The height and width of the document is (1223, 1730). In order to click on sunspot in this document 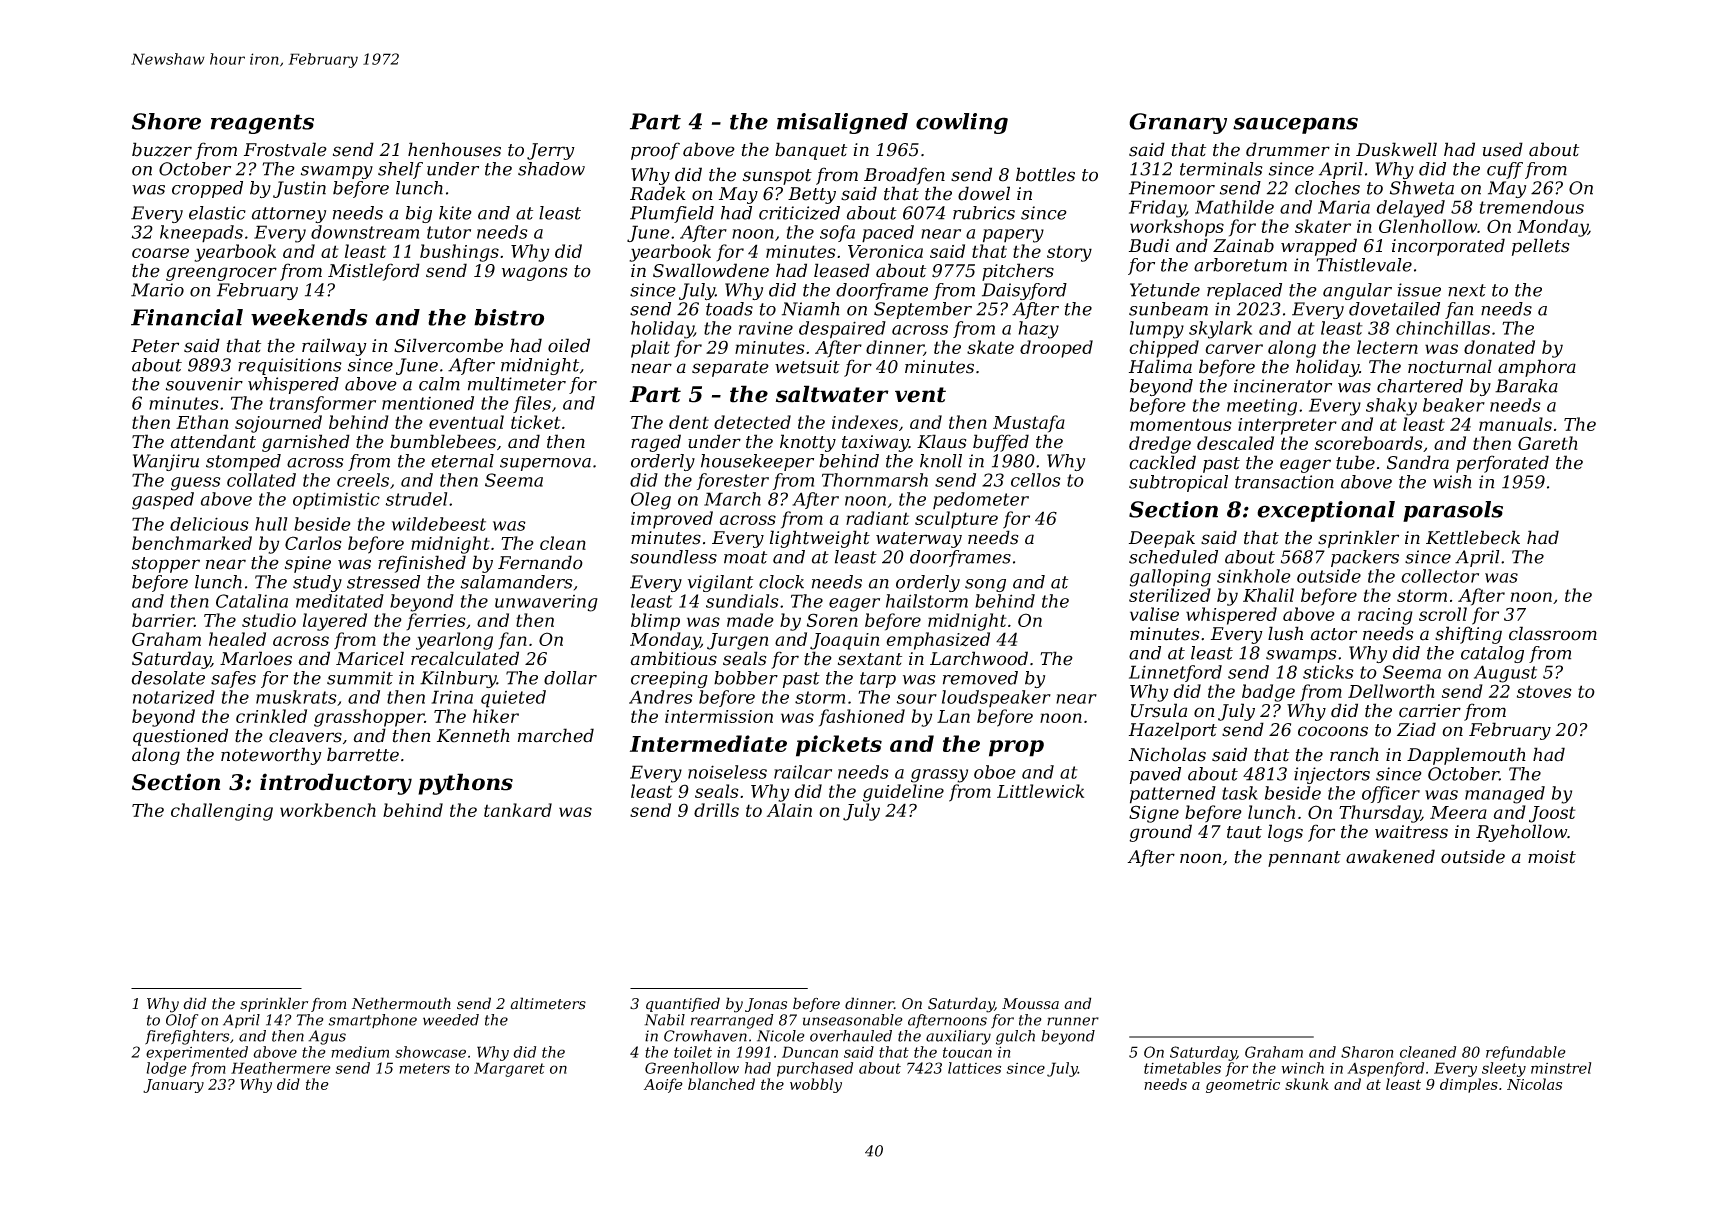, I will do `click(777, 177)`.
